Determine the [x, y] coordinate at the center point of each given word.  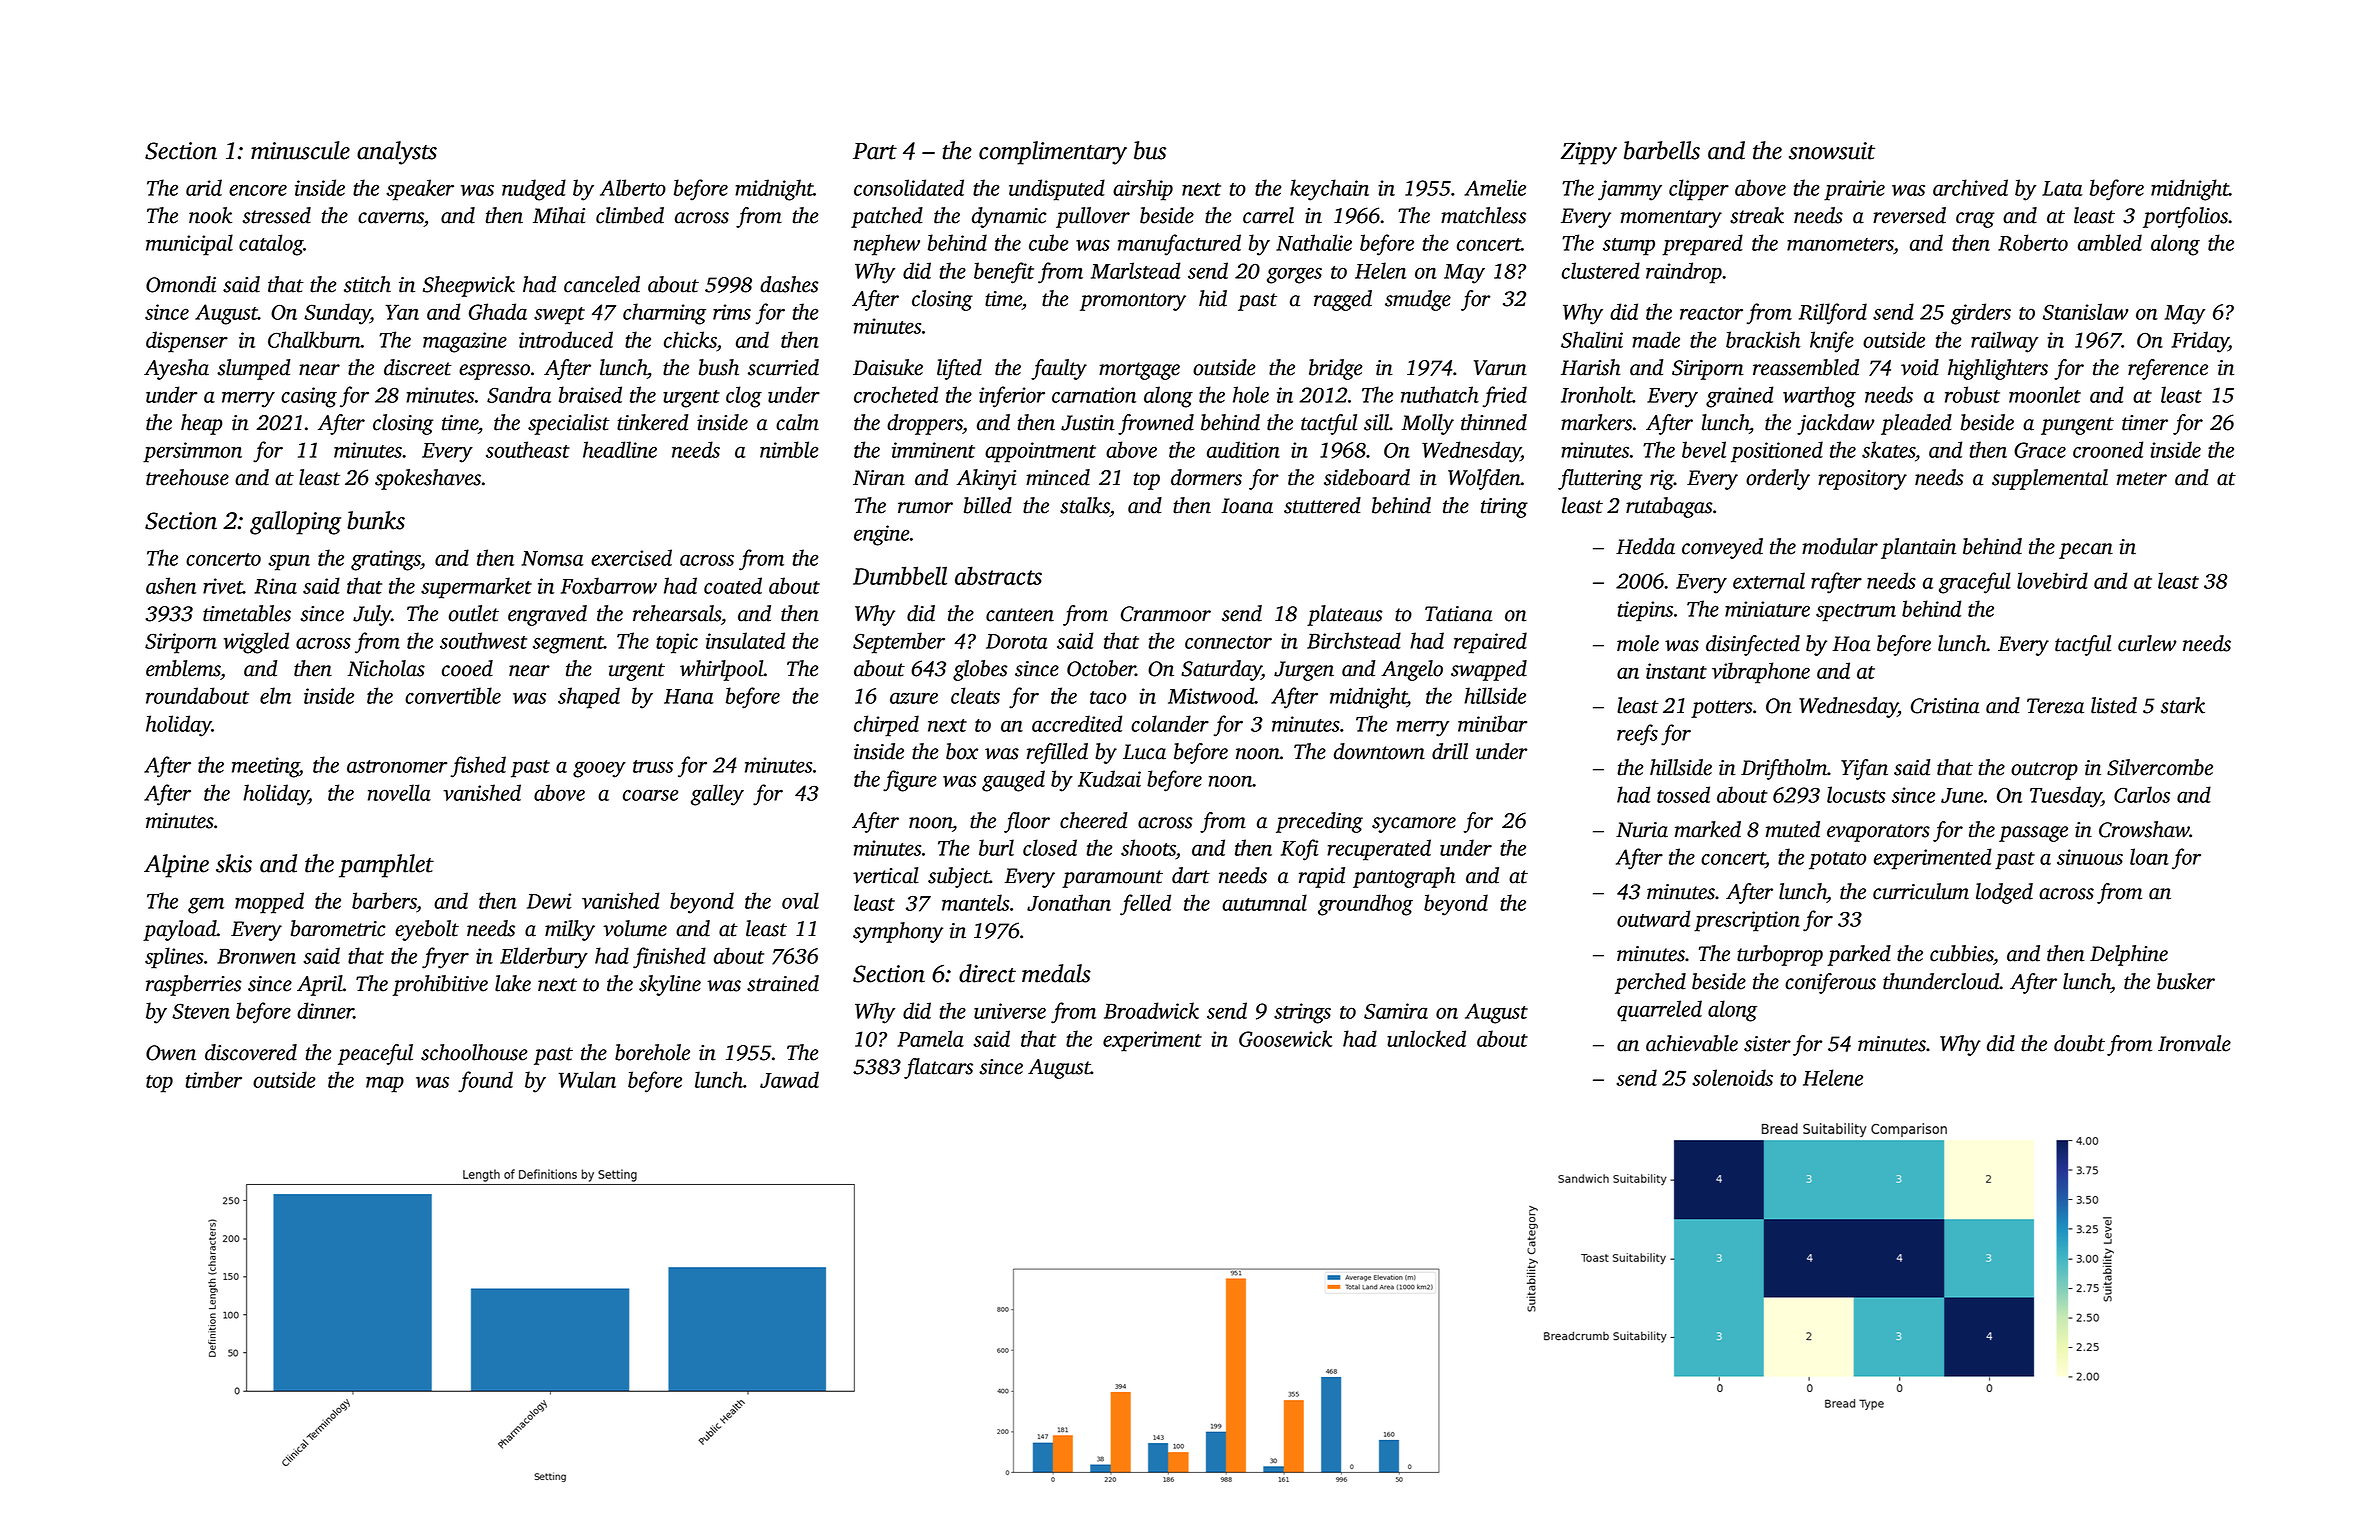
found [485, 1082]
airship [1143, 190]
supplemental [2050, 479]
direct [987, 973]
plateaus [1345, 615]
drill [1450, 751]
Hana [689, 696]
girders [1981, 314]
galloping [295, 523]
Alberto [633, 187]
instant [1676, 671]
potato [1837, 861]
